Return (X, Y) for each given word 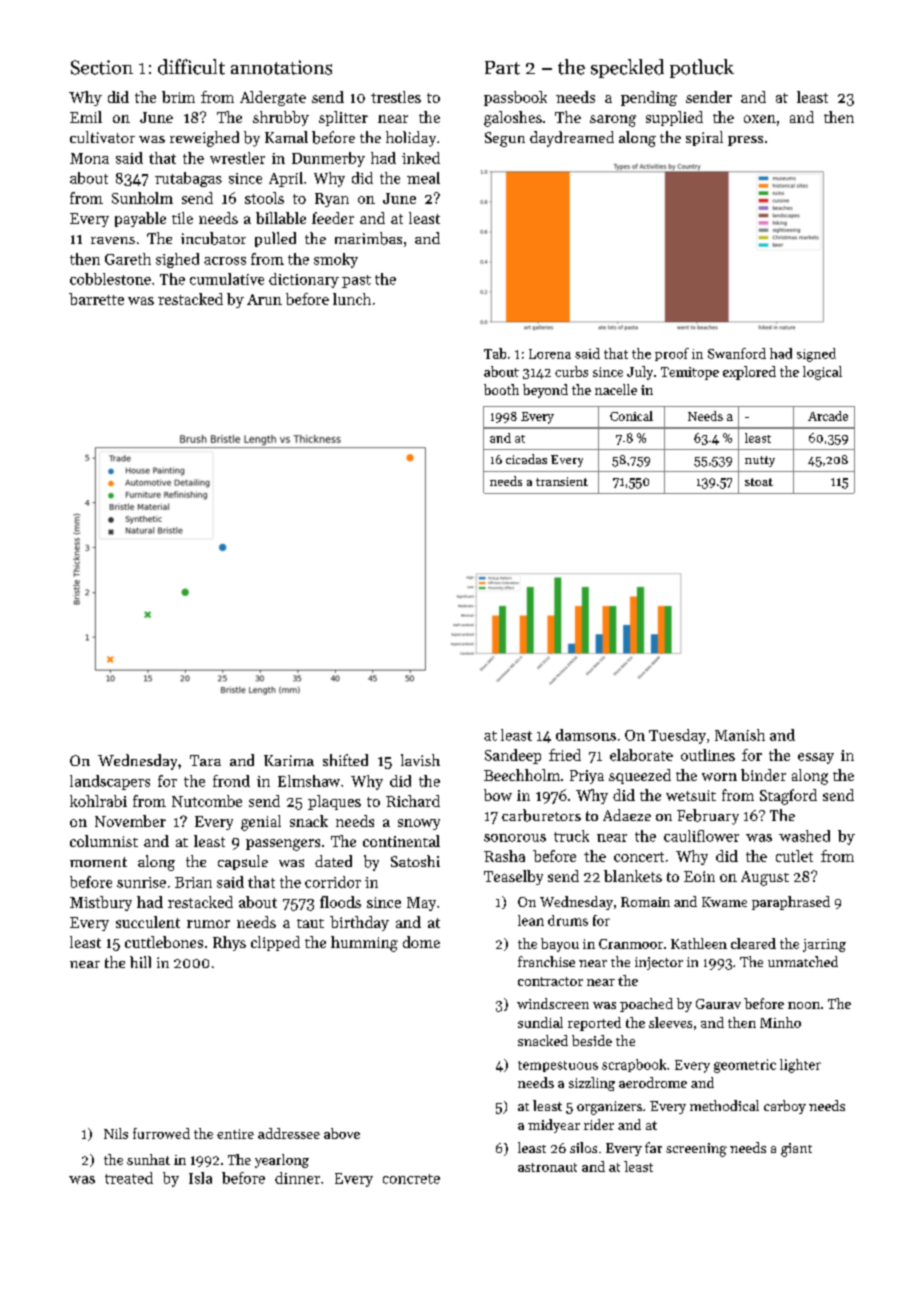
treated (129, 1178)
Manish (740, 735)
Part (502, 68)
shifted (345, 760)
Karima (289, 760)
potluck (702, 68)
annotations (281, 67)
